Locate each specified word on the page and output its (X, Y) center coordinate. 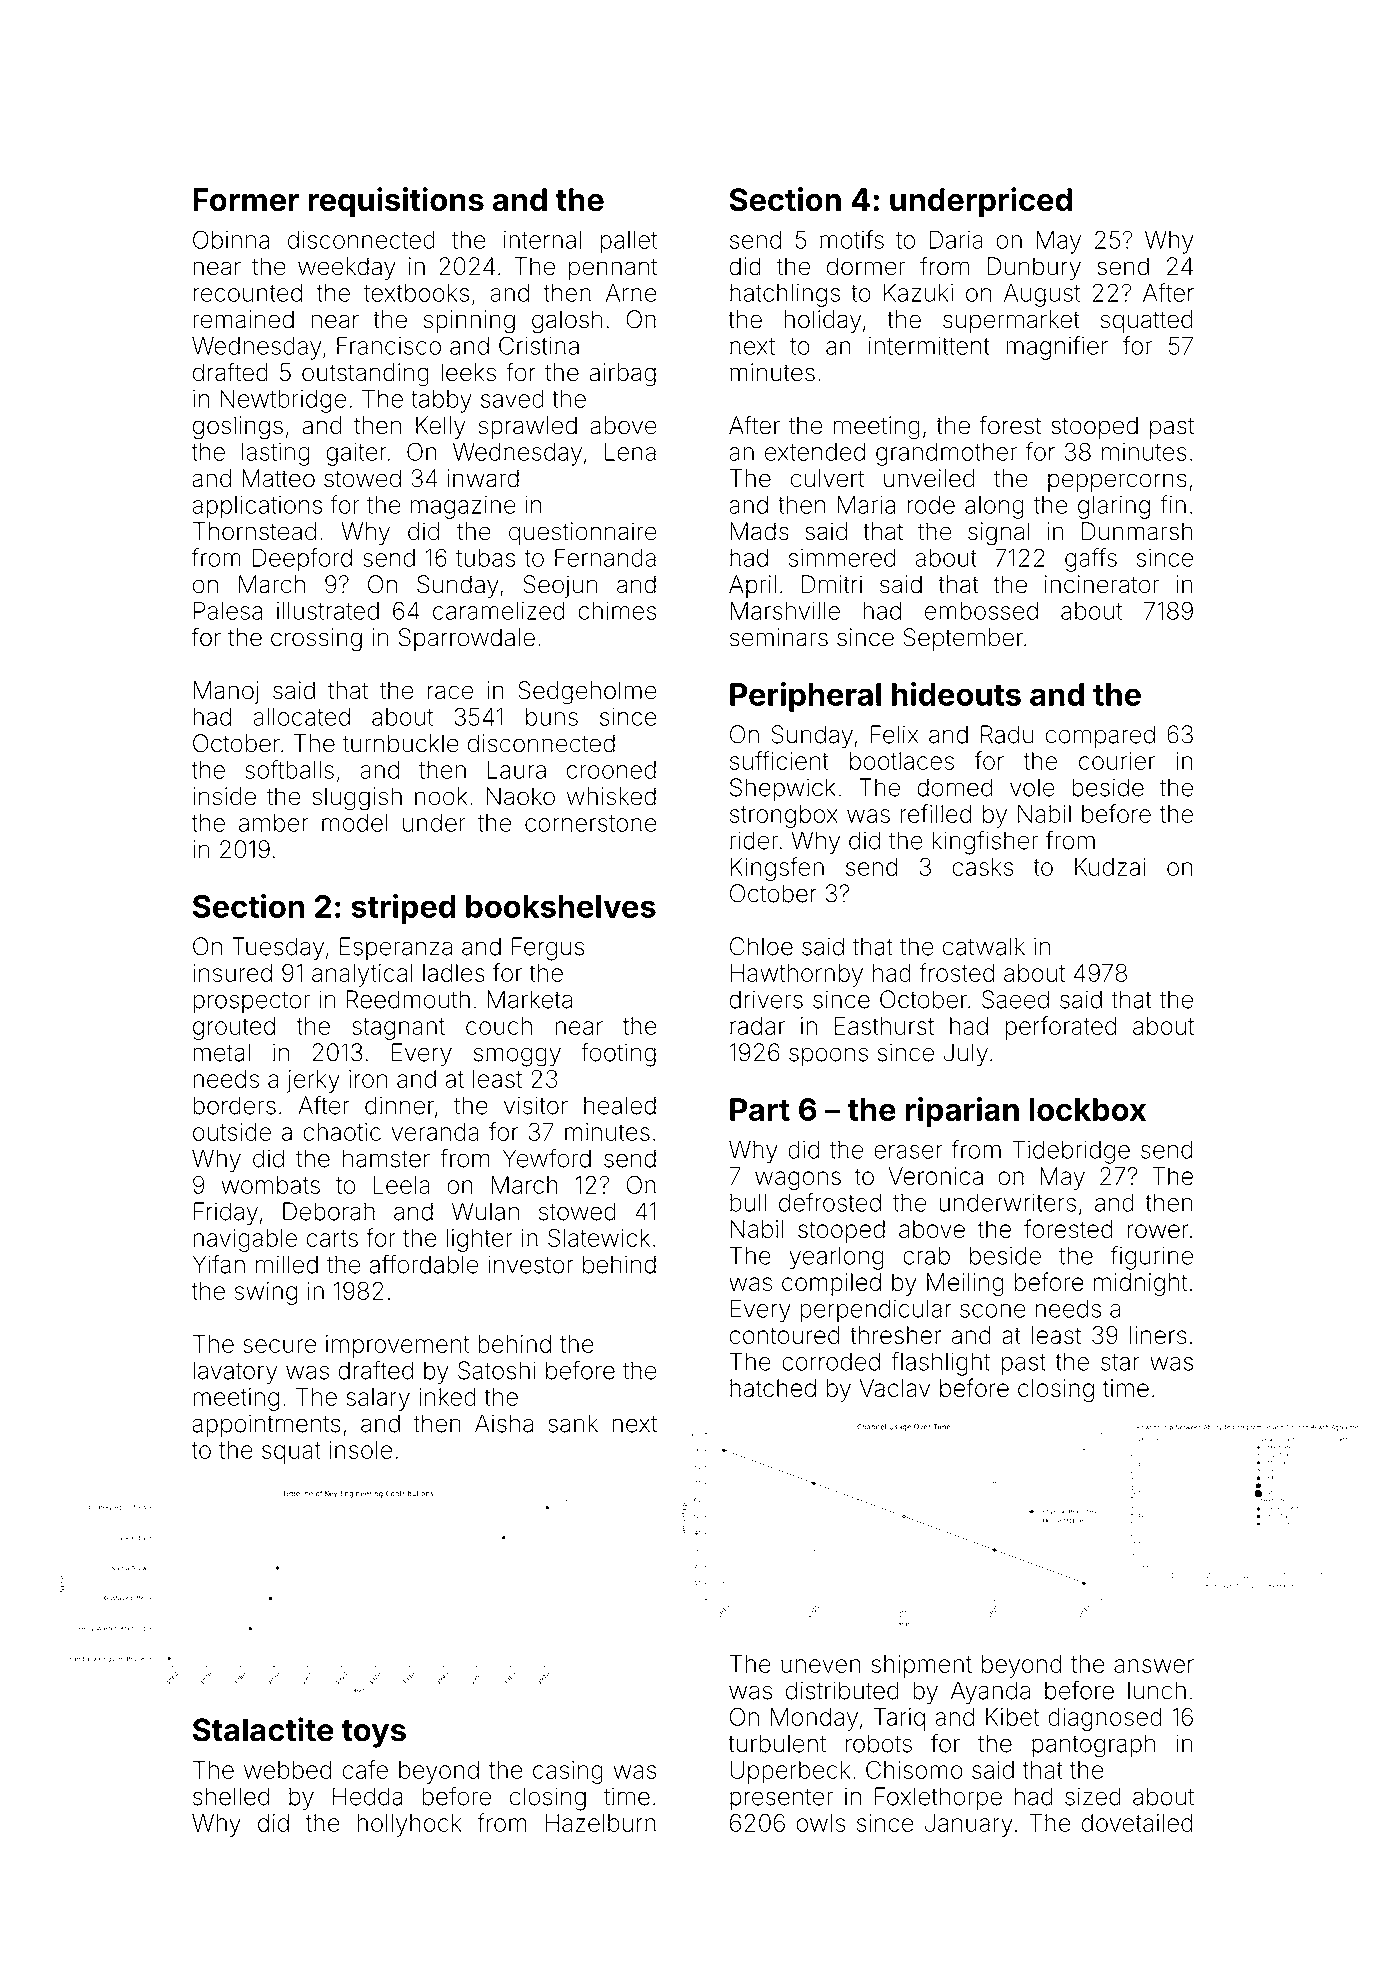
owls (820, 1823)
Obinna (231, 239)
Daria (956, 240)
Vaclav (894, 1388)
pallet (628, 242)
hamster (386, 1158)
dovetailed (1137, 1823)
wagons (798, 1180)
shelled (231, 1796)
